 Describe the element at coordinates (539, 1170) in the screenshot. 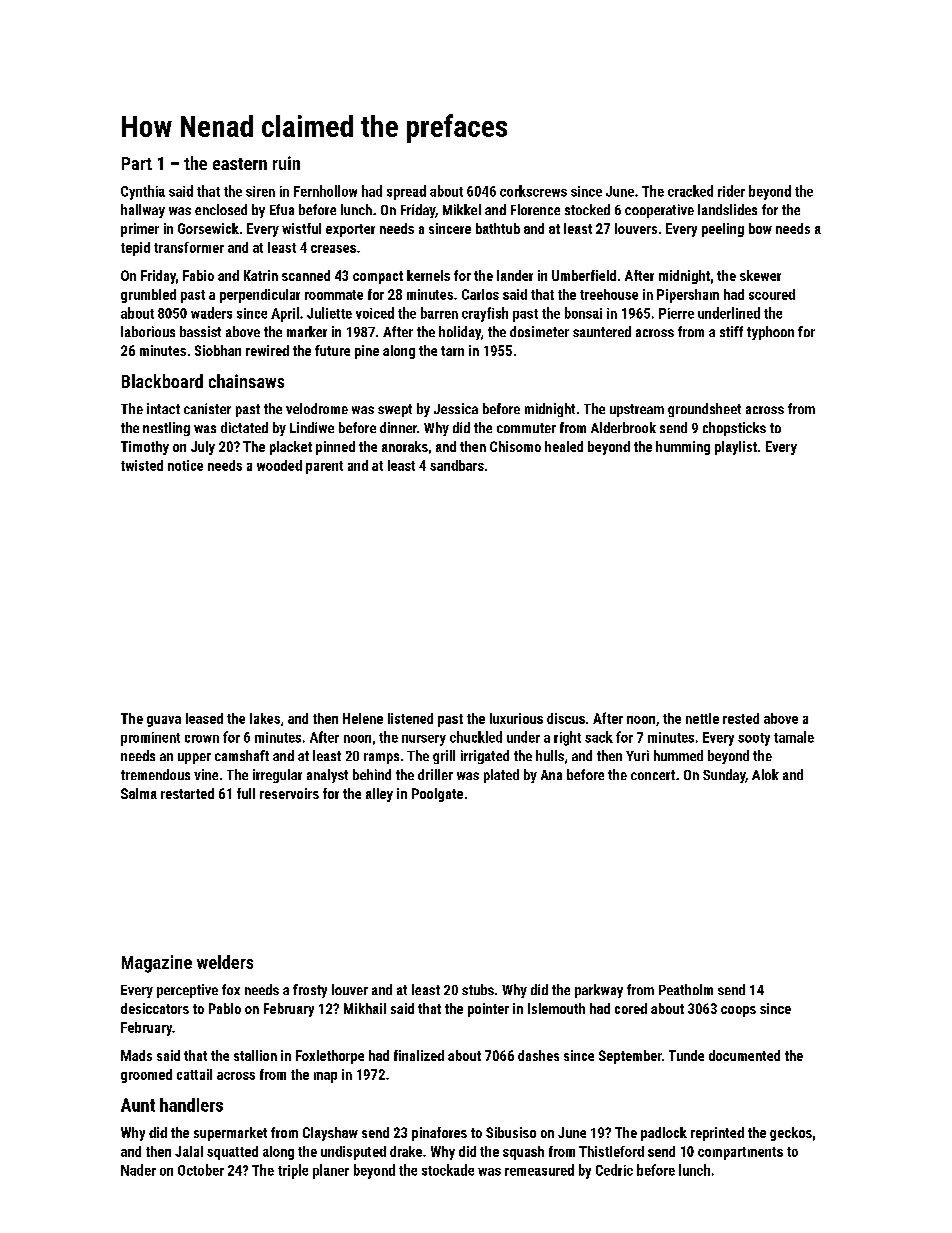

I see `remeasured` at that location.
